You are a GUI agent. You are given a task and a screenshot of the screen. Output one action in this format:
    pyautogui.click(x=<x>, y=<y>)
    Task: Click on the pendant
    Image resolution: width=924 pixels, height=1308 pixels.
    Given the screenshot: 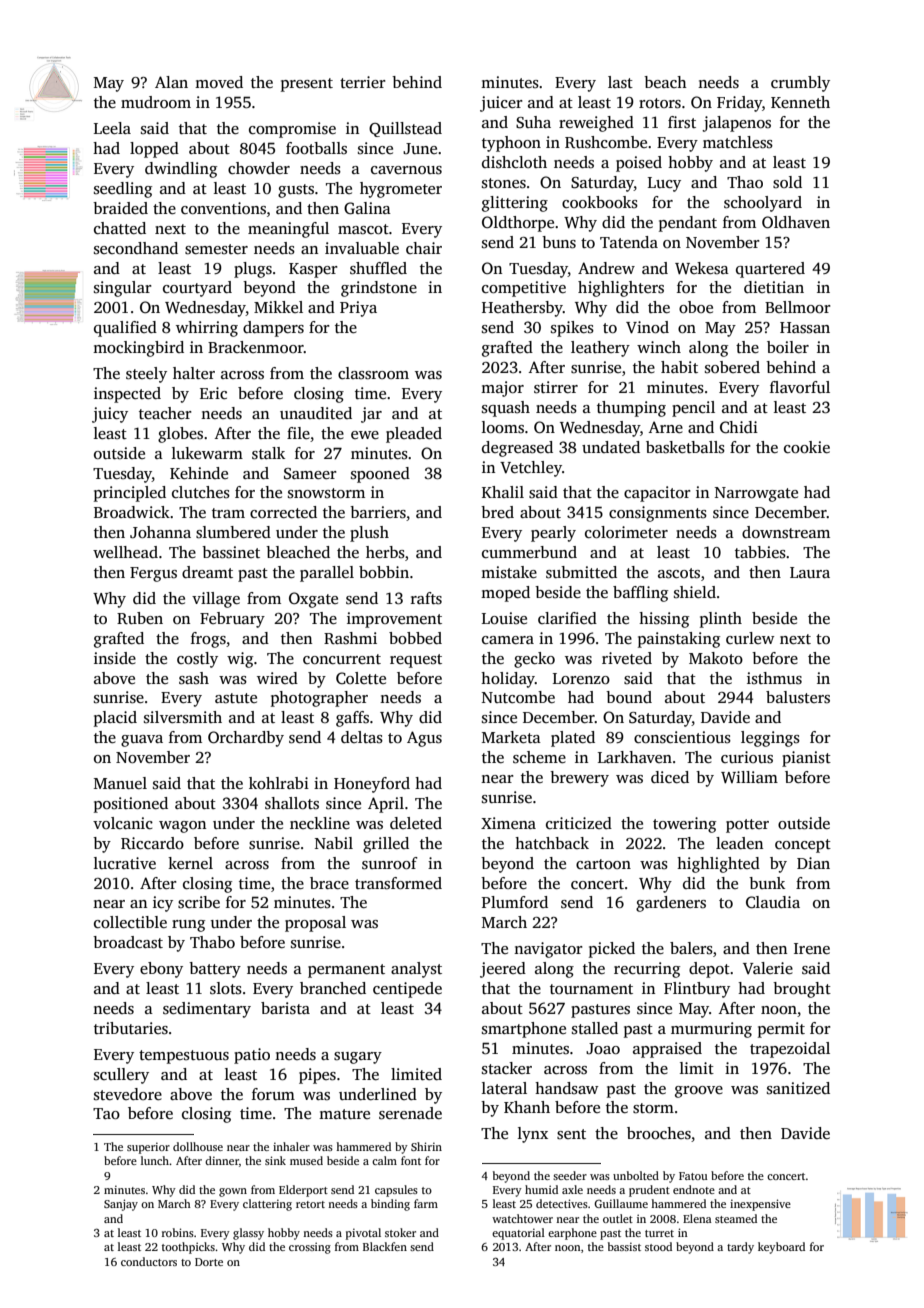 What is the action you would take?
    pyautogui.click(x=688, y=224)
